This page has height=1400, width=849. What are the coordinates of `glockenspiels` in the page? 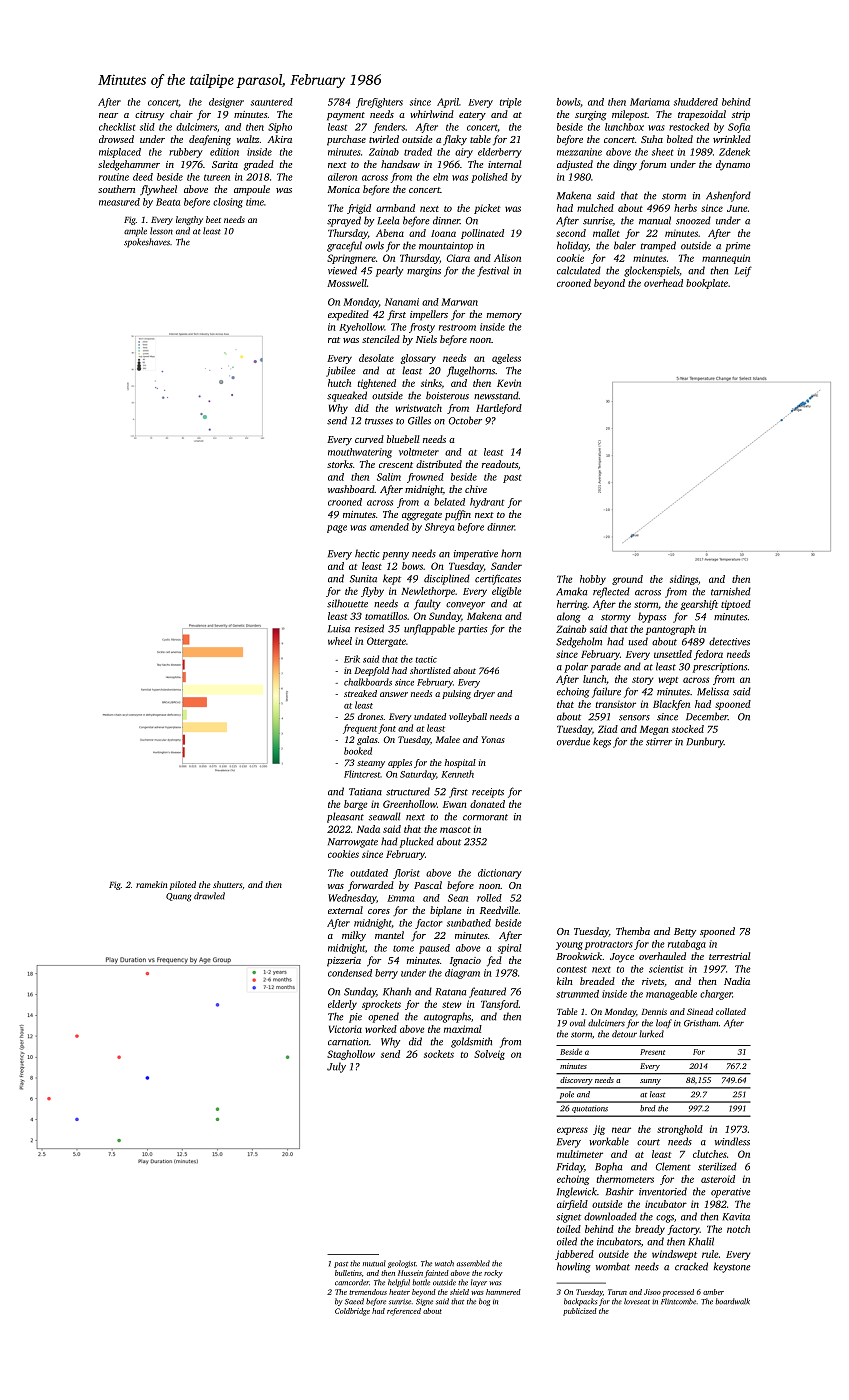 It's located at (651, 271).
